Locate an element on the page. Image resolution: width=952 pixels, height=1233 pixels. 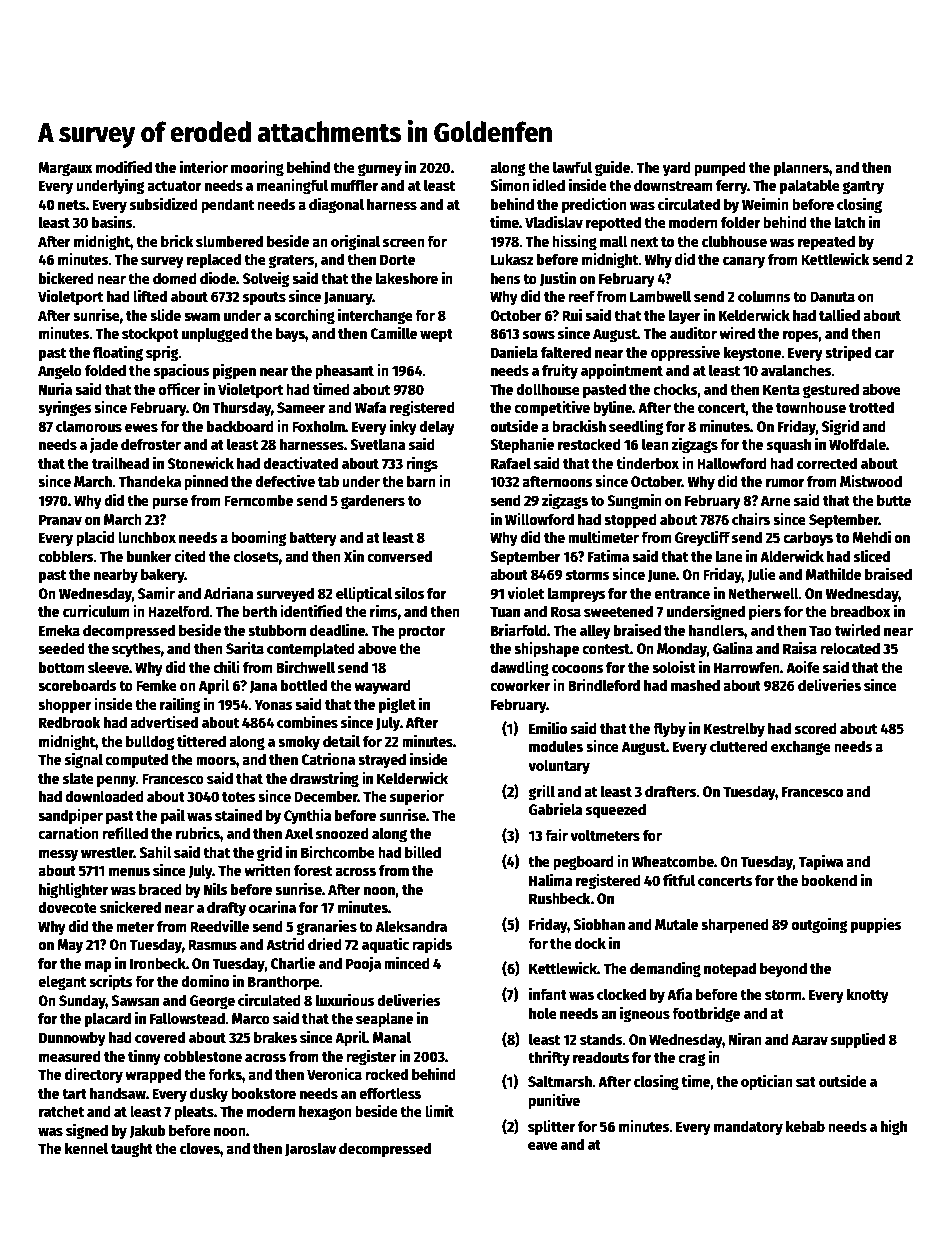
Yonas is located at coordinates (274, 704).
